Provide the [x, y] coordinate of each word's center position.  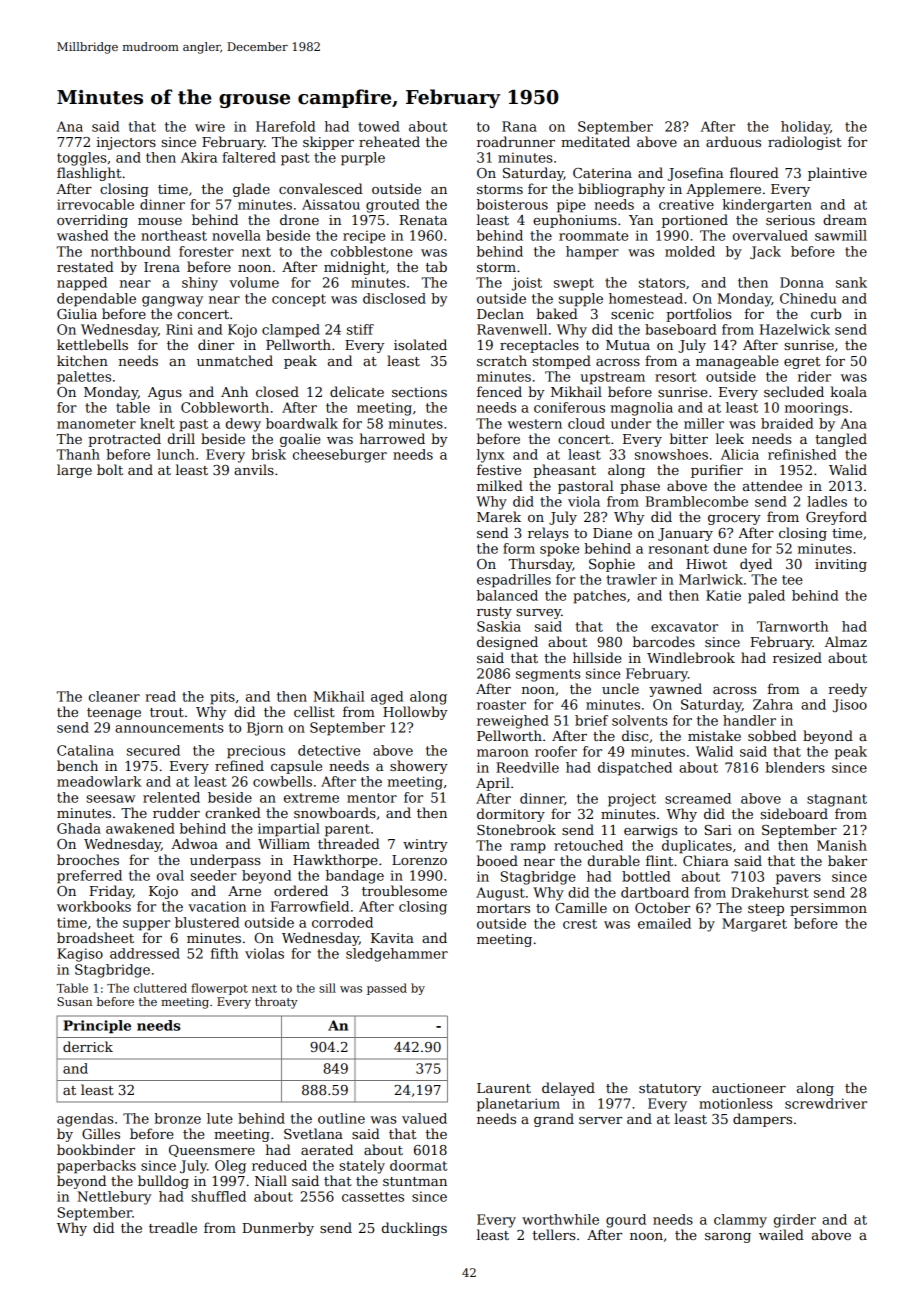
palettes [84, 378]
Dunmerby [278, 1229]
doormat [418, 1165]
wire [210, 126]
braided [787, 423]
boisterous [512, 204]
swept [574, 284]
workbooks [94, 906]
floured [754, 172]
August [500, 894]
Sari [718, 830]
